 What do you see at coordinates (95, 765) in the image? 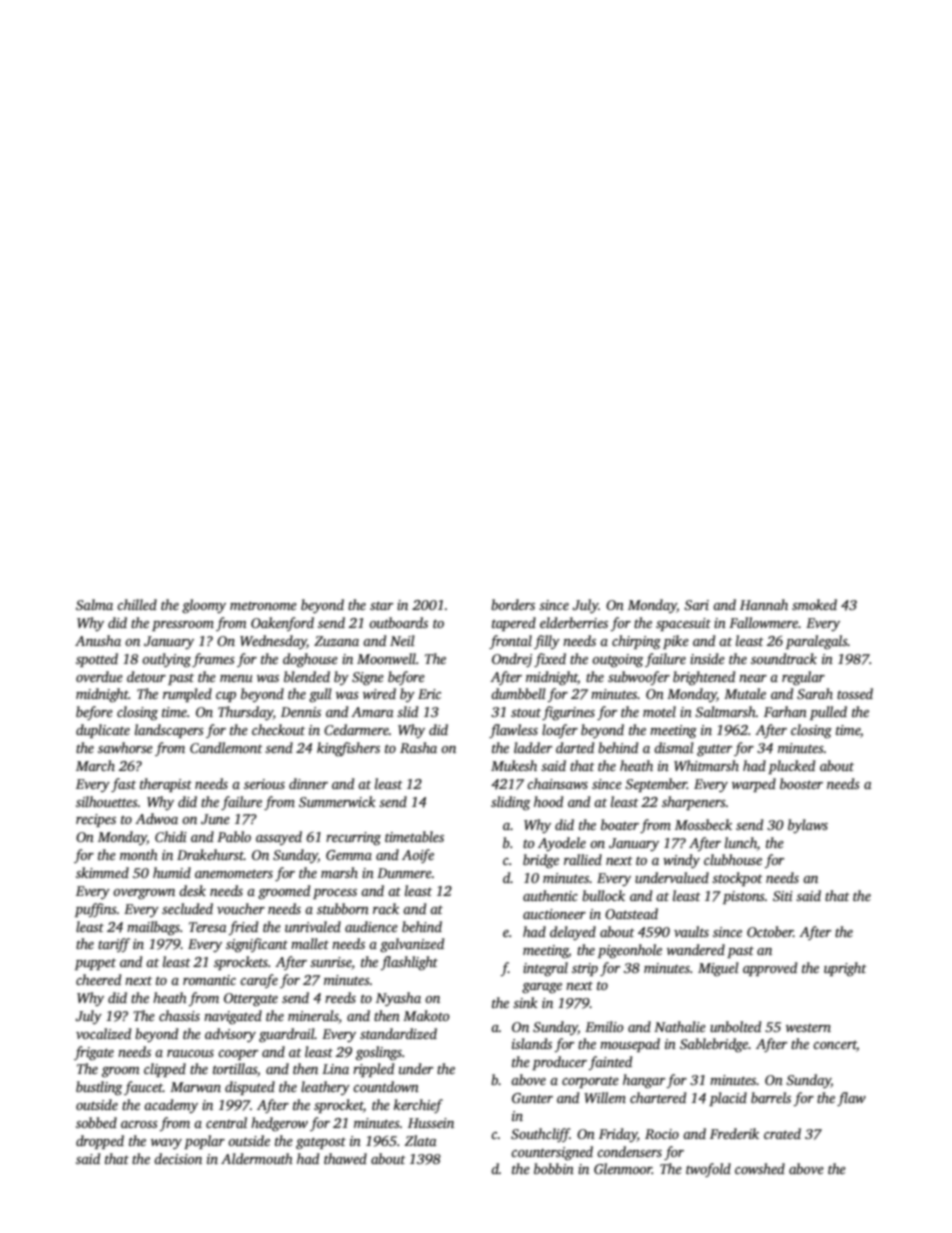
I see `March` at bounding box center [95, 765].
